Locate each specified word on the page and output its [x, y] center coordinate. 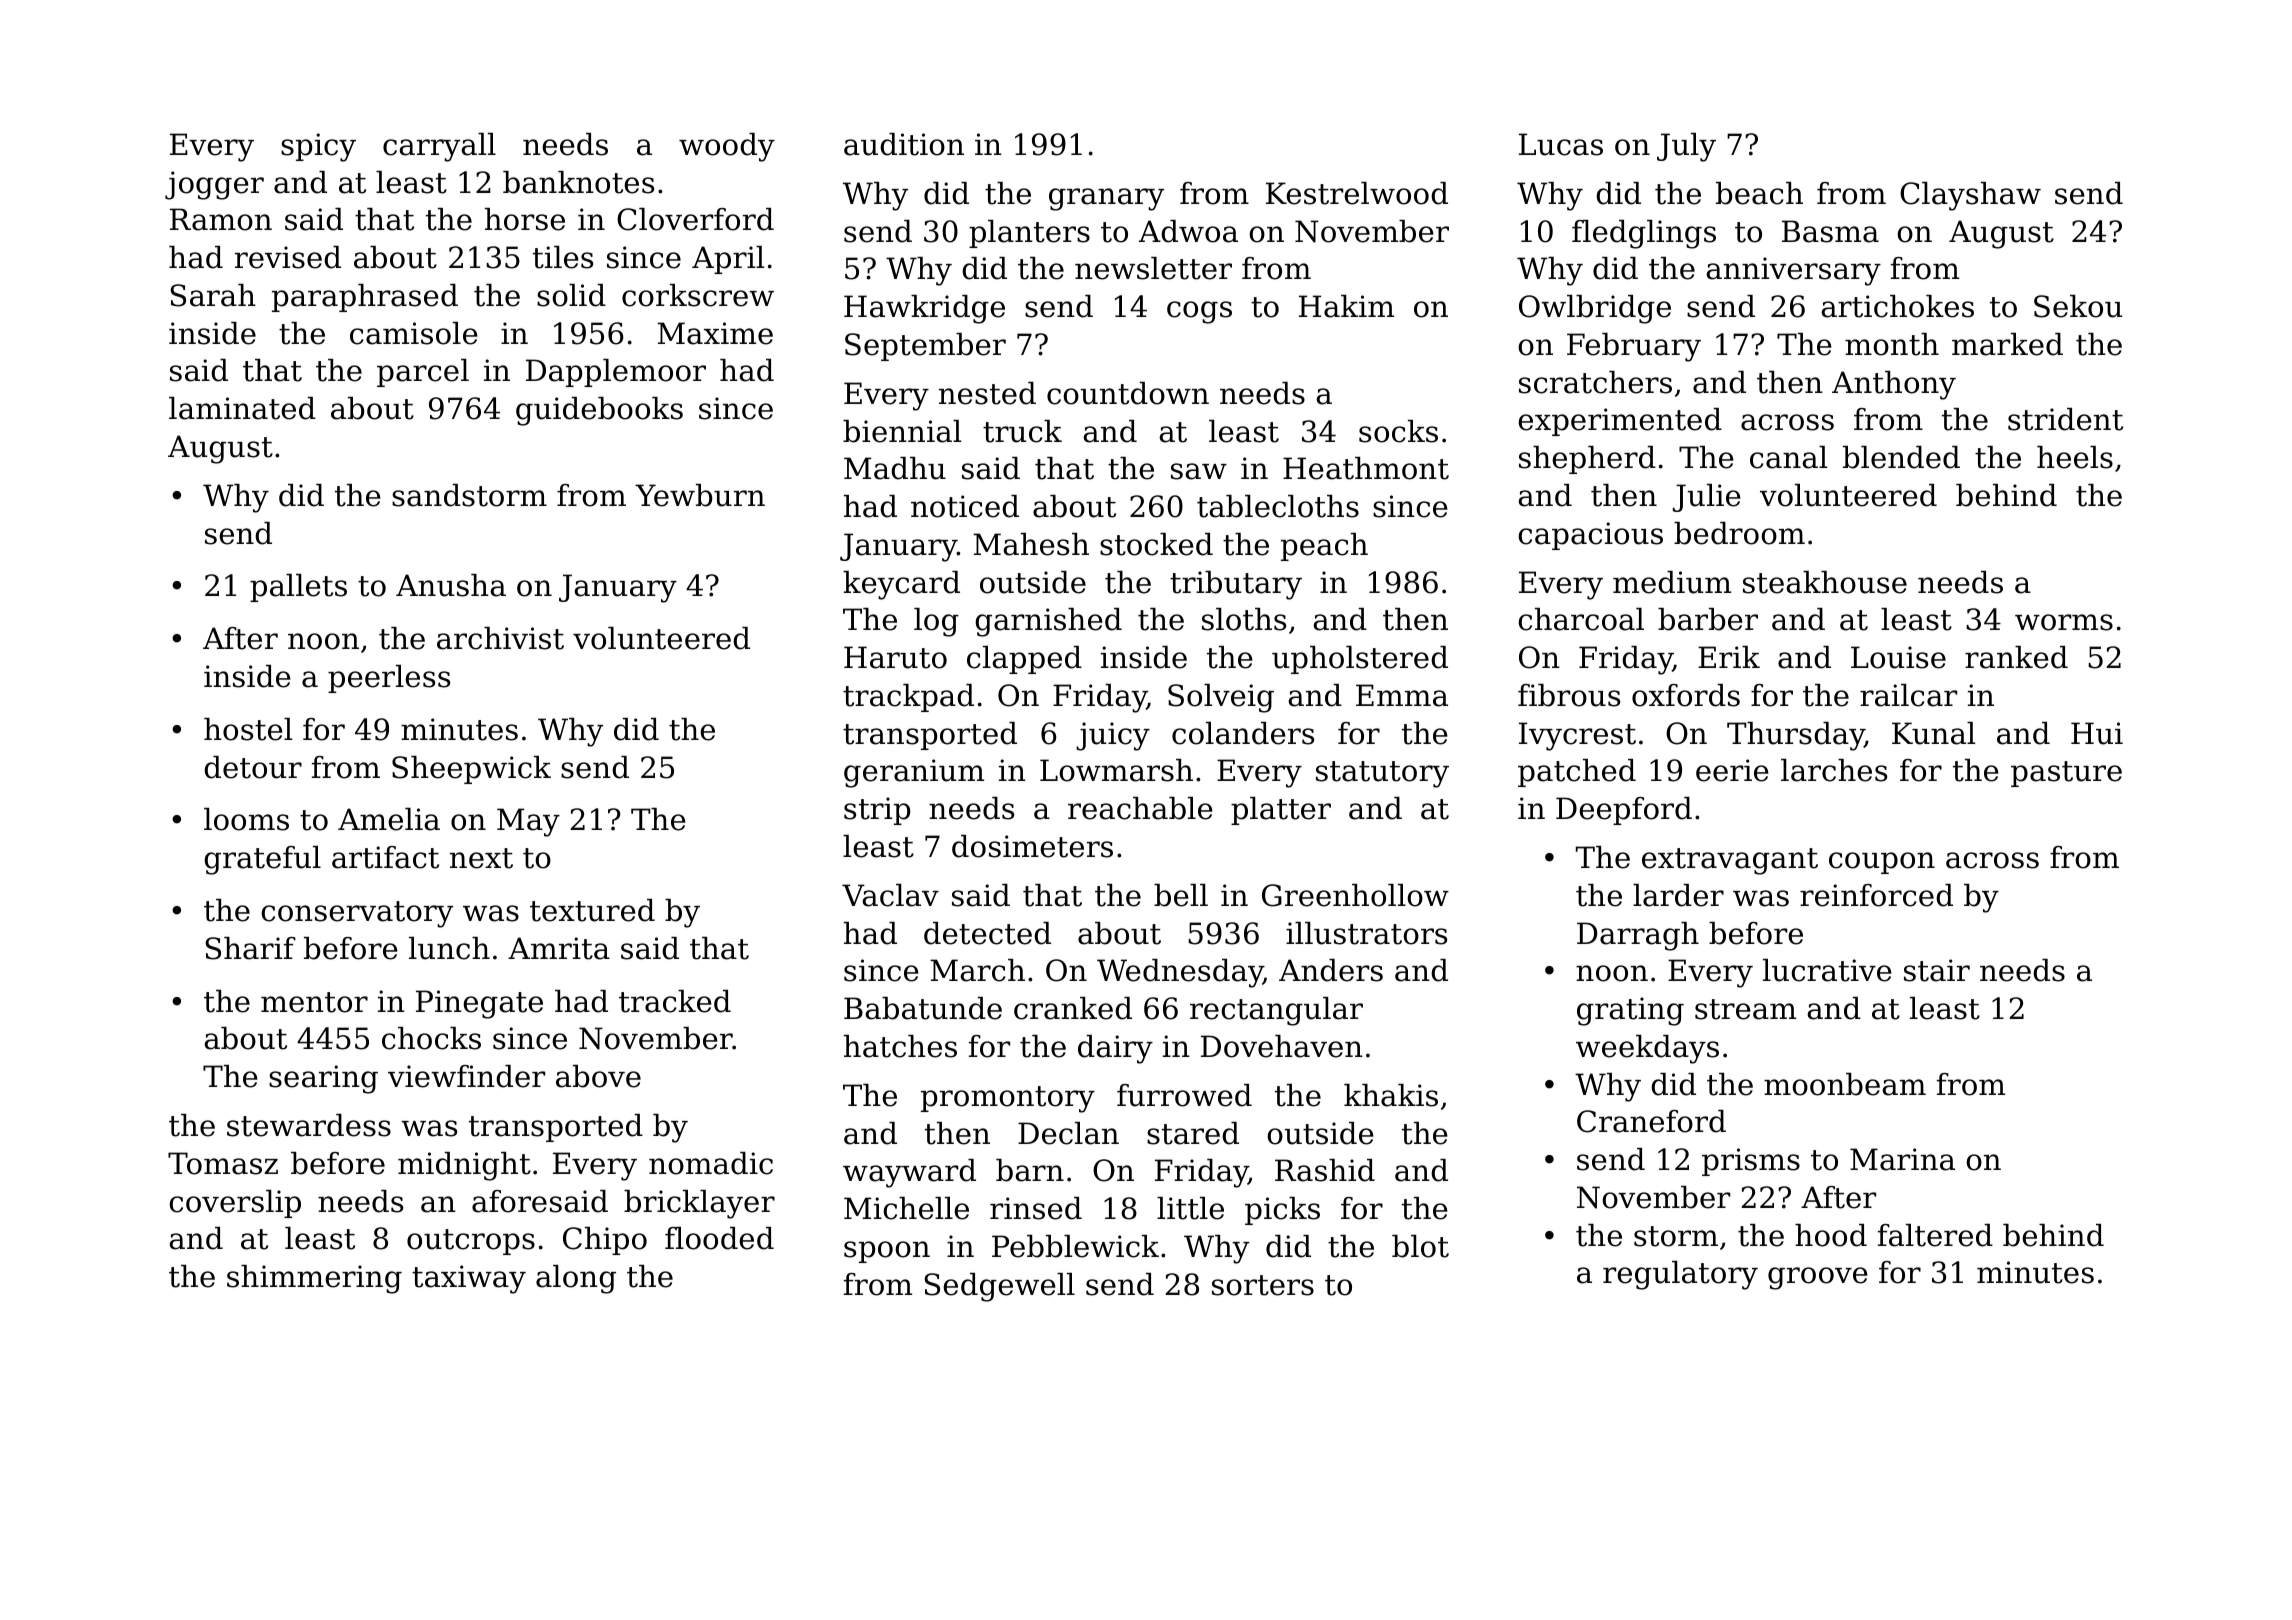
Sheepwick [471, 770]
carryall [439, 147]
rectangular [1276, 1011]
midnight [464, 1166]
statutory [1382, 774]
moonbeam [1845, 1084]
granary [1106, 199]
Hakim [1346, 306]
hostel [248, 729]
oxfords [1686, 695]
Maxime [715, 333]
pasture [2066, 774]
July [1686, 147]
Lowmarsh [1116, 770]
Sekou [2078, 306]
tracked [675, 1001]
